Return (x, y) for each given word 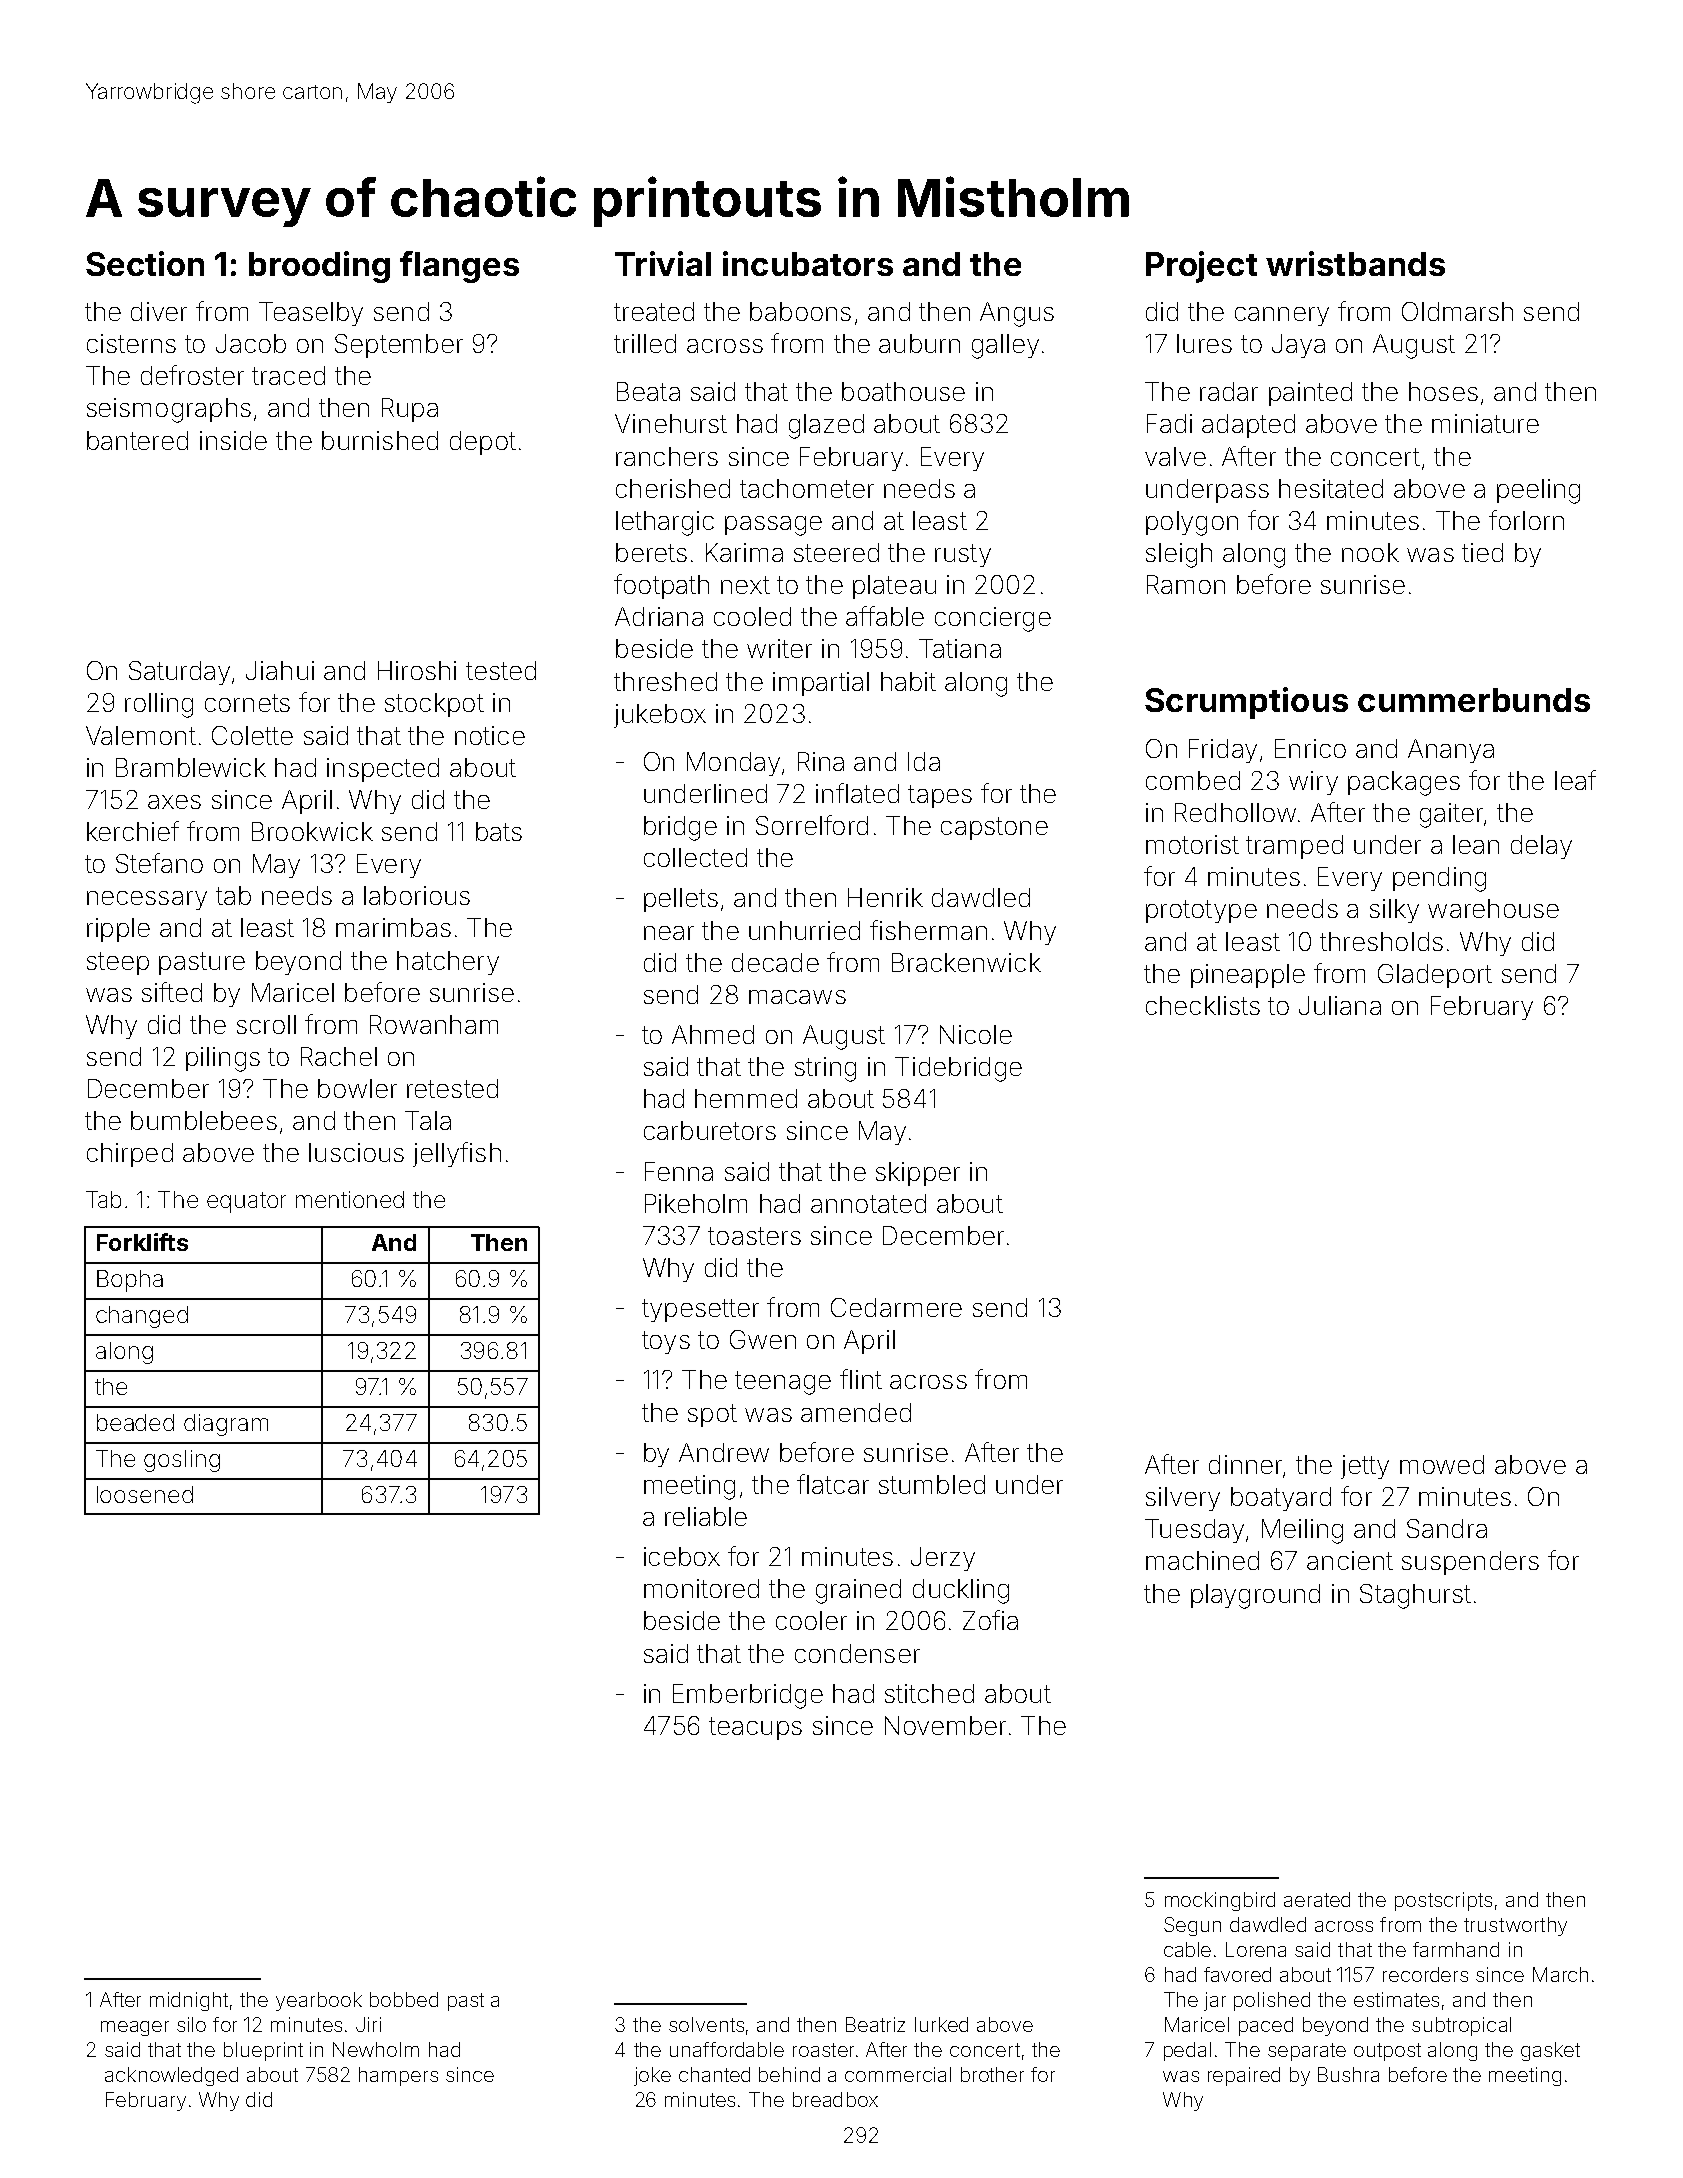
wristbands (1355, 263)
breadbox (835, 2099)
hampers (398, 2076)
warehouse (1493, 908)
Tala (428, 1120)
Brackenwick (966, 962)
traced (288, 375)
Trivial (663, 263)
